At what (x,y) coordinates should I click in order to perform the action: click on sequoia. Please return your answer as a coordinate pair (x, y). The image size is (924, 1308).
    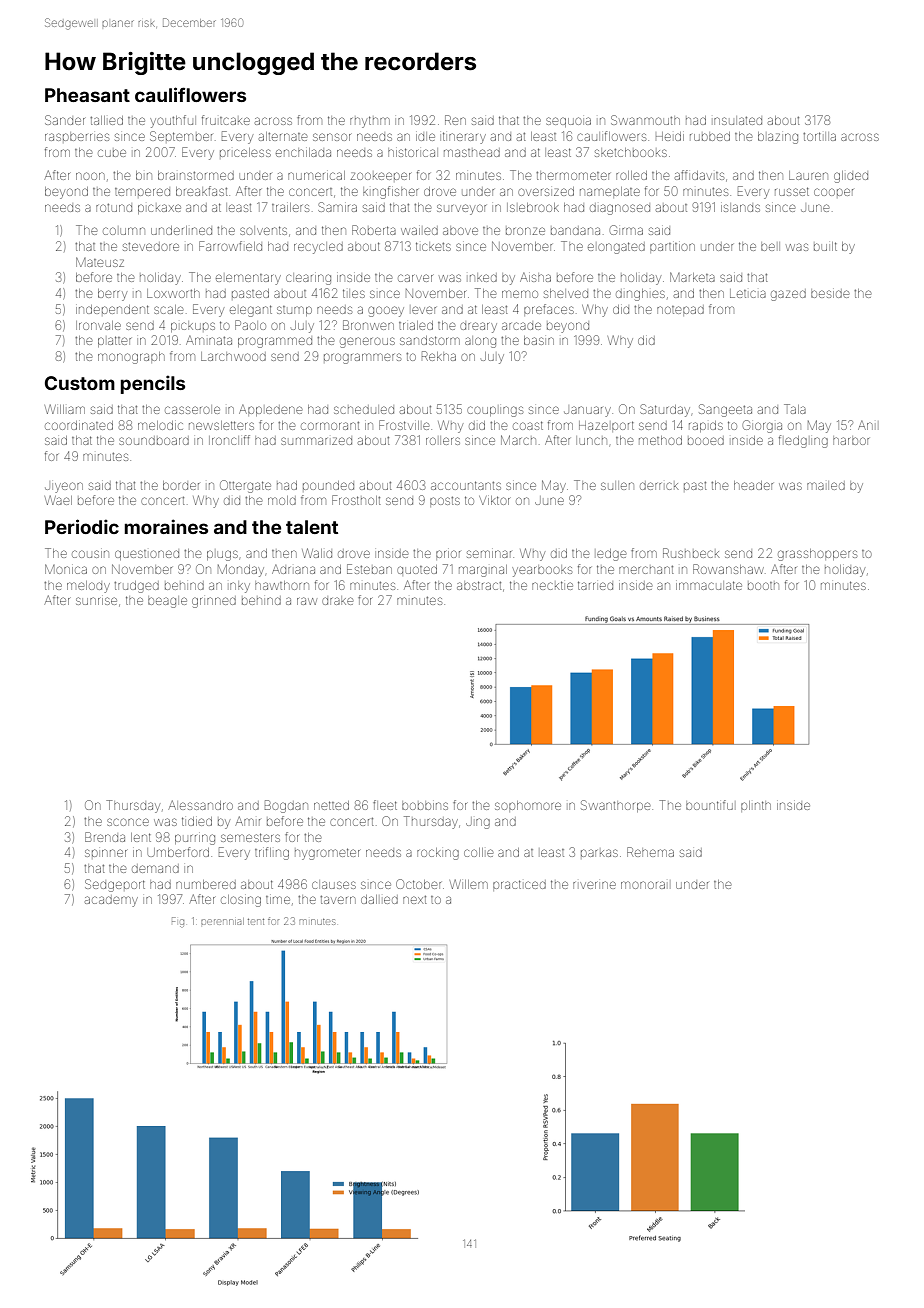
    Looking at the image, I should click on (568, 122).
